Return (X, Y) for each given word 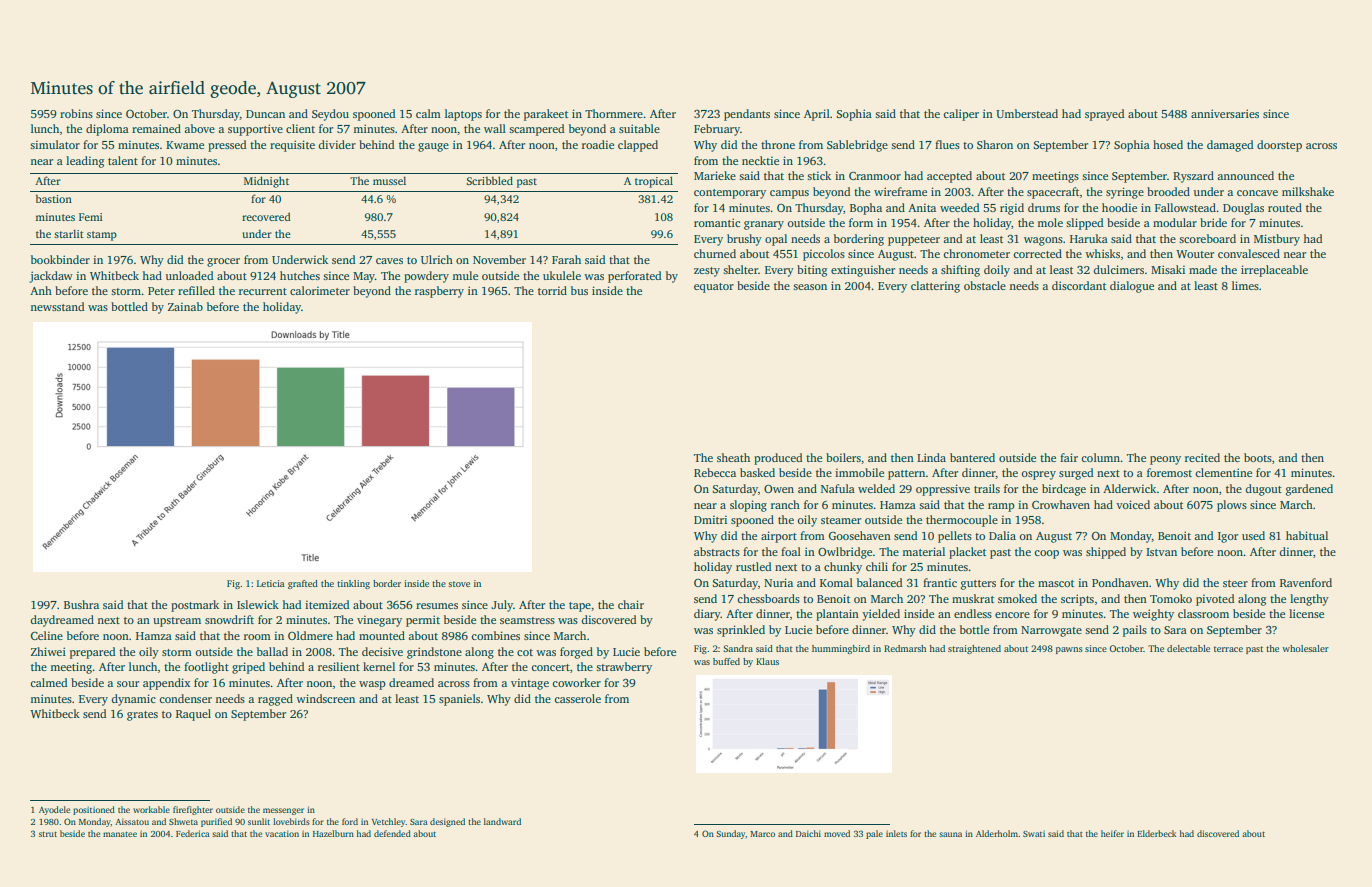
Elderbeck (1157, 833)
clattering (935, 287)
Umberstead (1027, 113)
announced (1246, 175)
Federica (193, 833)
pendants (747, 115)
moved (837, 833)
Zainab (185, 306)
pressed (227, 146)
